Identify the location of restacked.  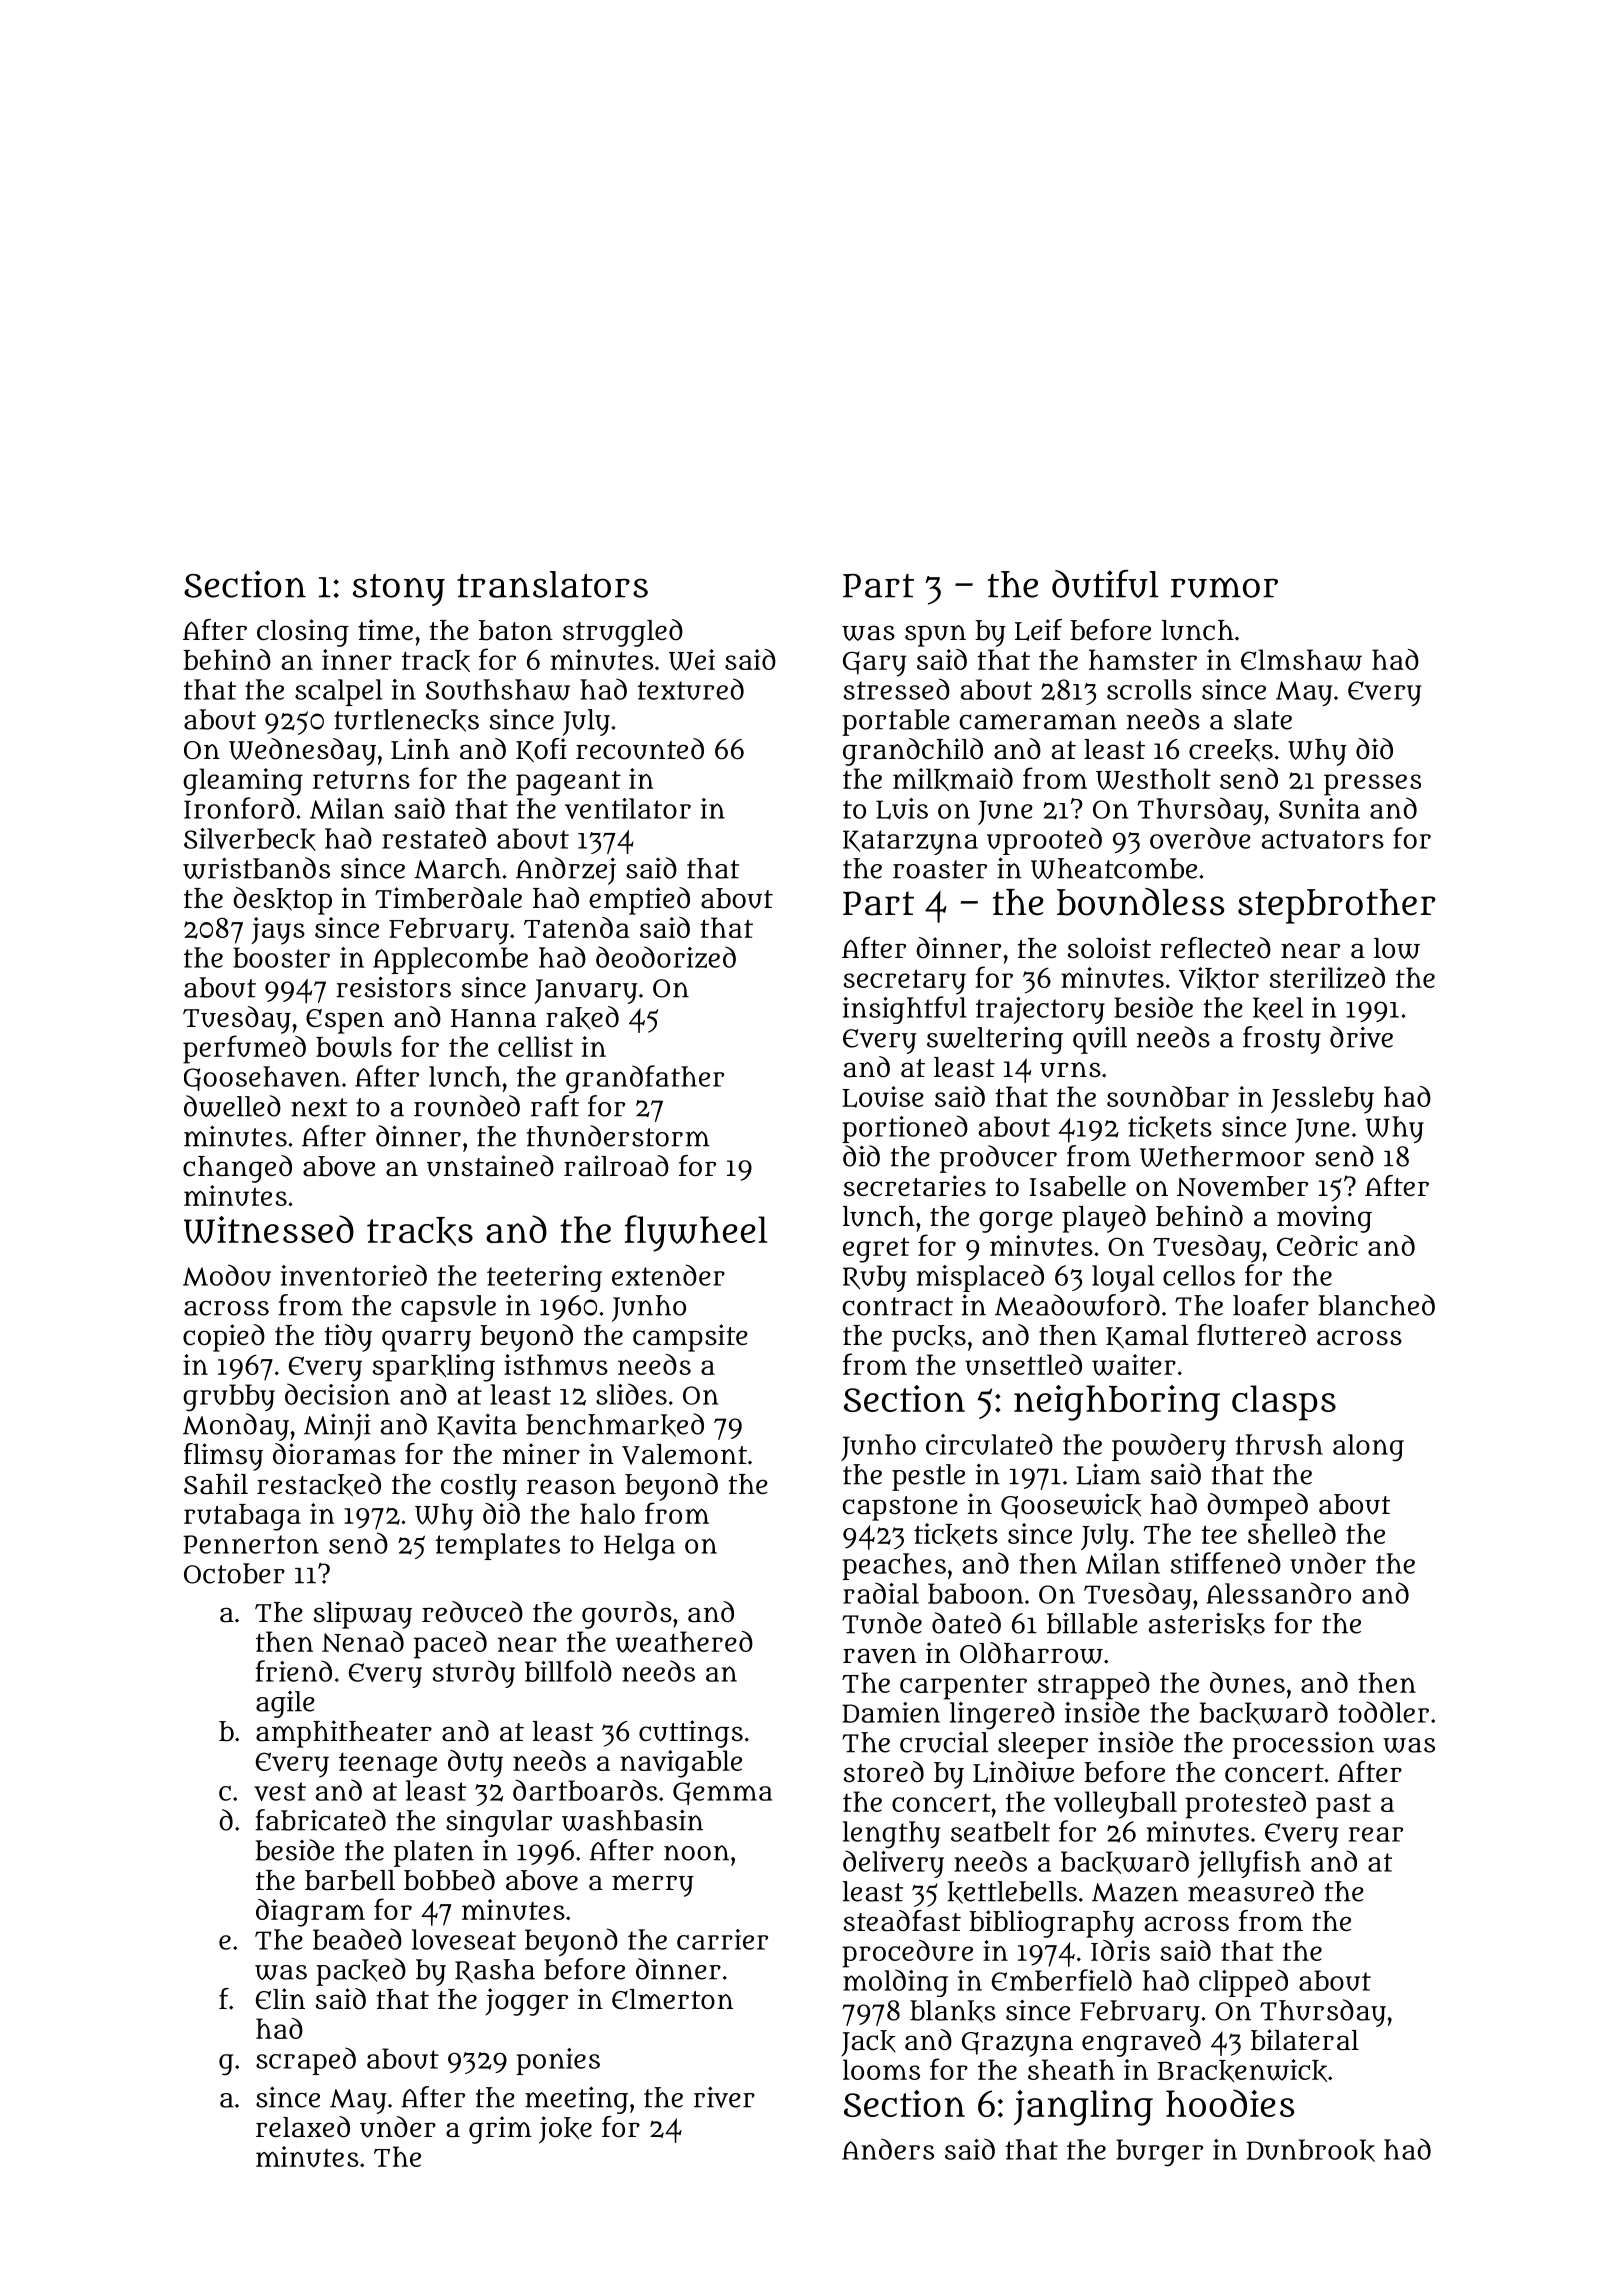
(319, 1485).
